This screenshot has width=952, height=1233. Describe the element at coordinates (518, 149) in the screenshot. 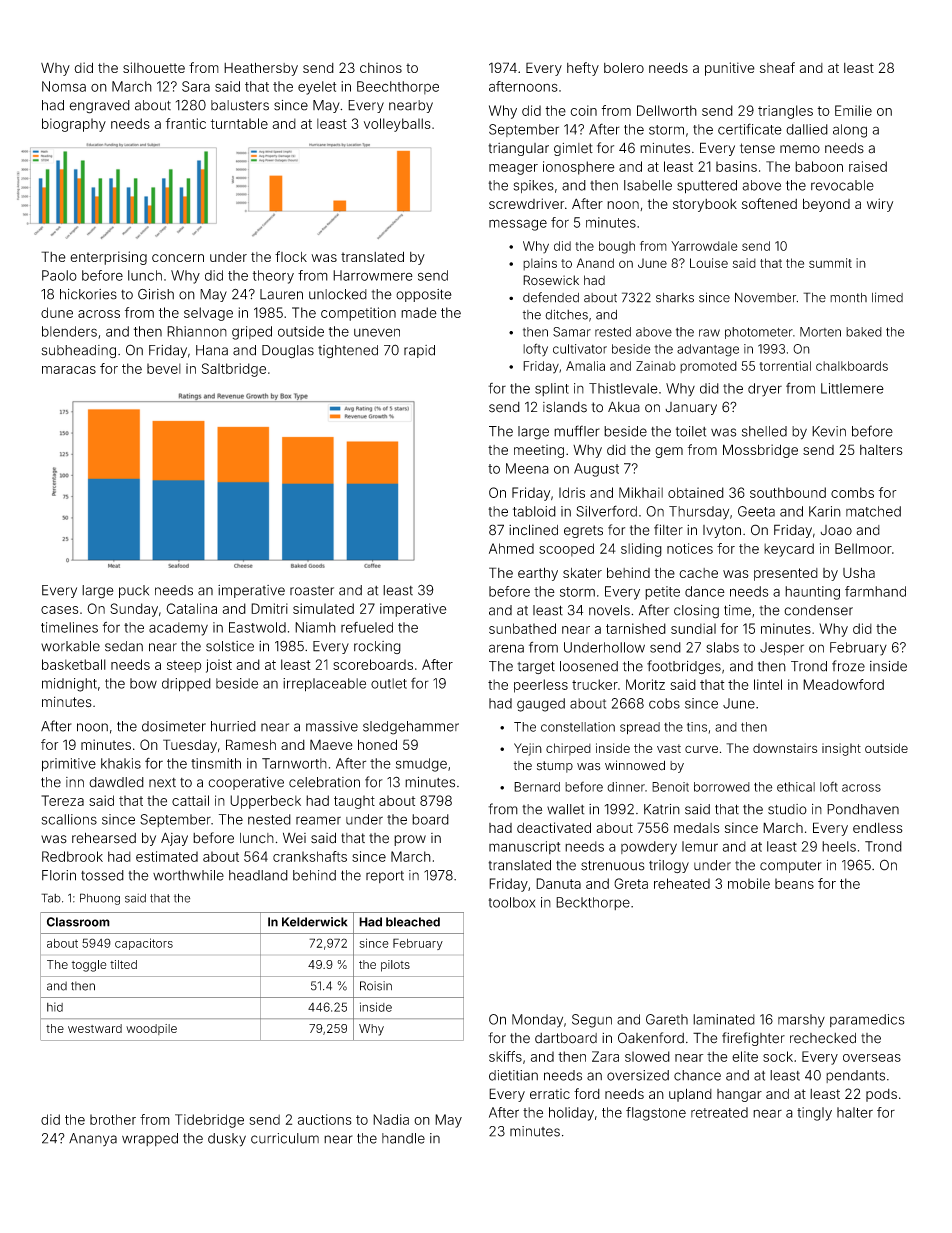

I see `triangular` at that location.
